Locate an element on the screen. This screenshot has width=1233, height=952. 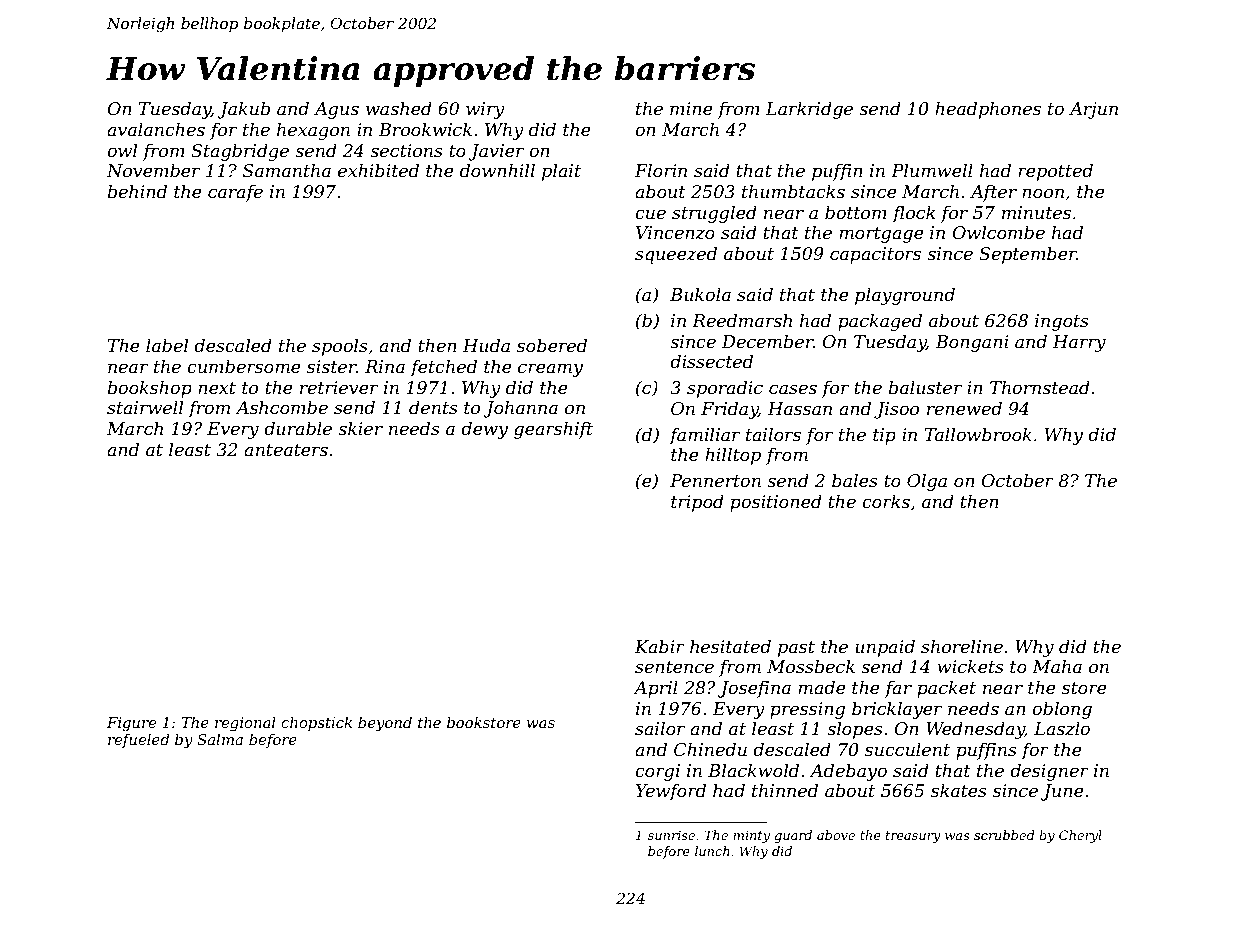
corks is located at coordinates (886, 501).
